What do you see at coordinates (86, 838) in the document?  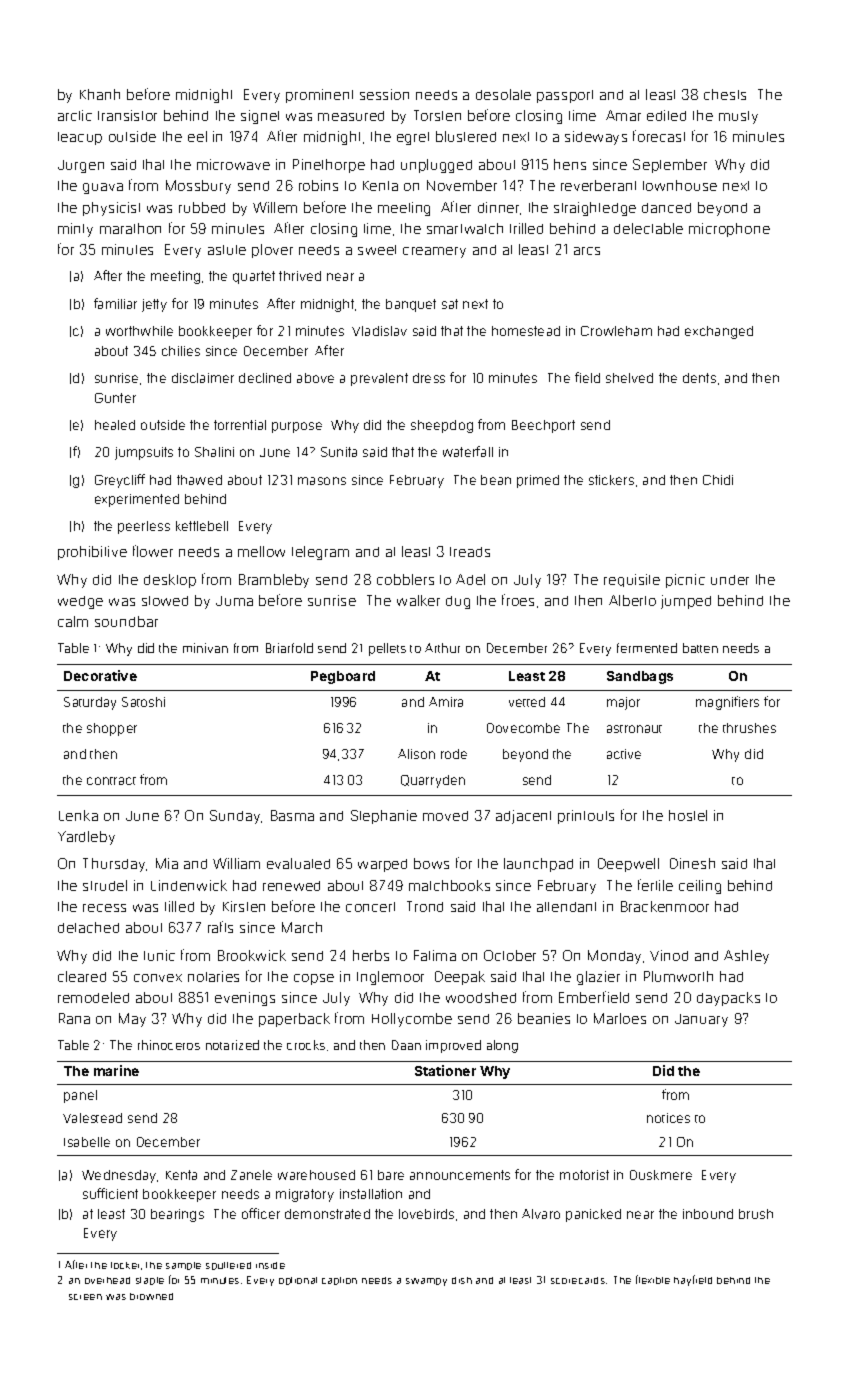 I see `Yardleby` at bounding box center [86, 838].
